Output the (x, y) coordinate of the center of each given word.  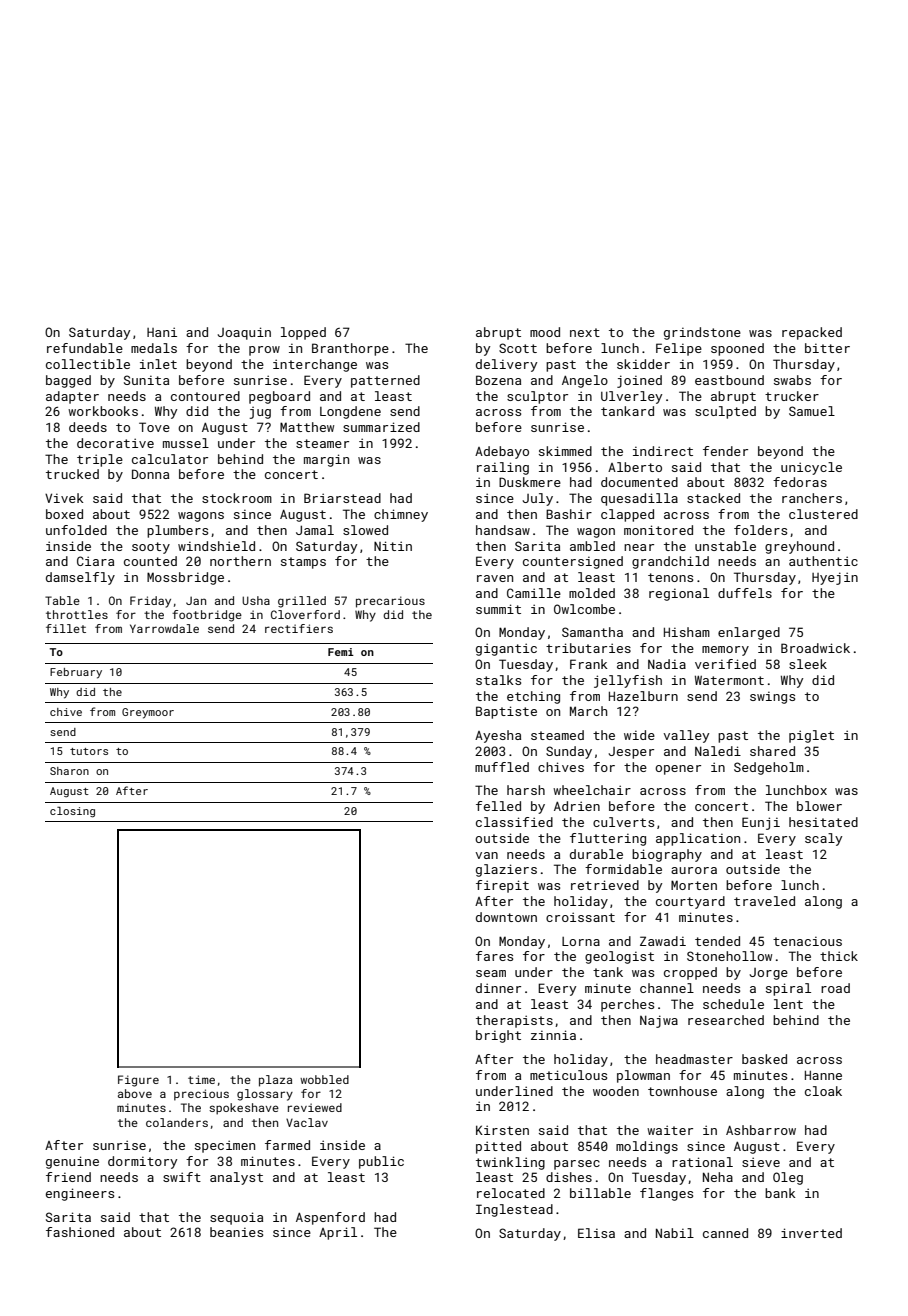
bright (498, 1036)
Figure (138, 1081)
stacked (713, 498)
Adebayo (502, 452)
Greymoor (148, 713)
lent (788, 1004)
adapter (72, 397)
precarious (390, 602)
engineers (80, 1194)
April (338, 1233)
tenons (670, 577)
